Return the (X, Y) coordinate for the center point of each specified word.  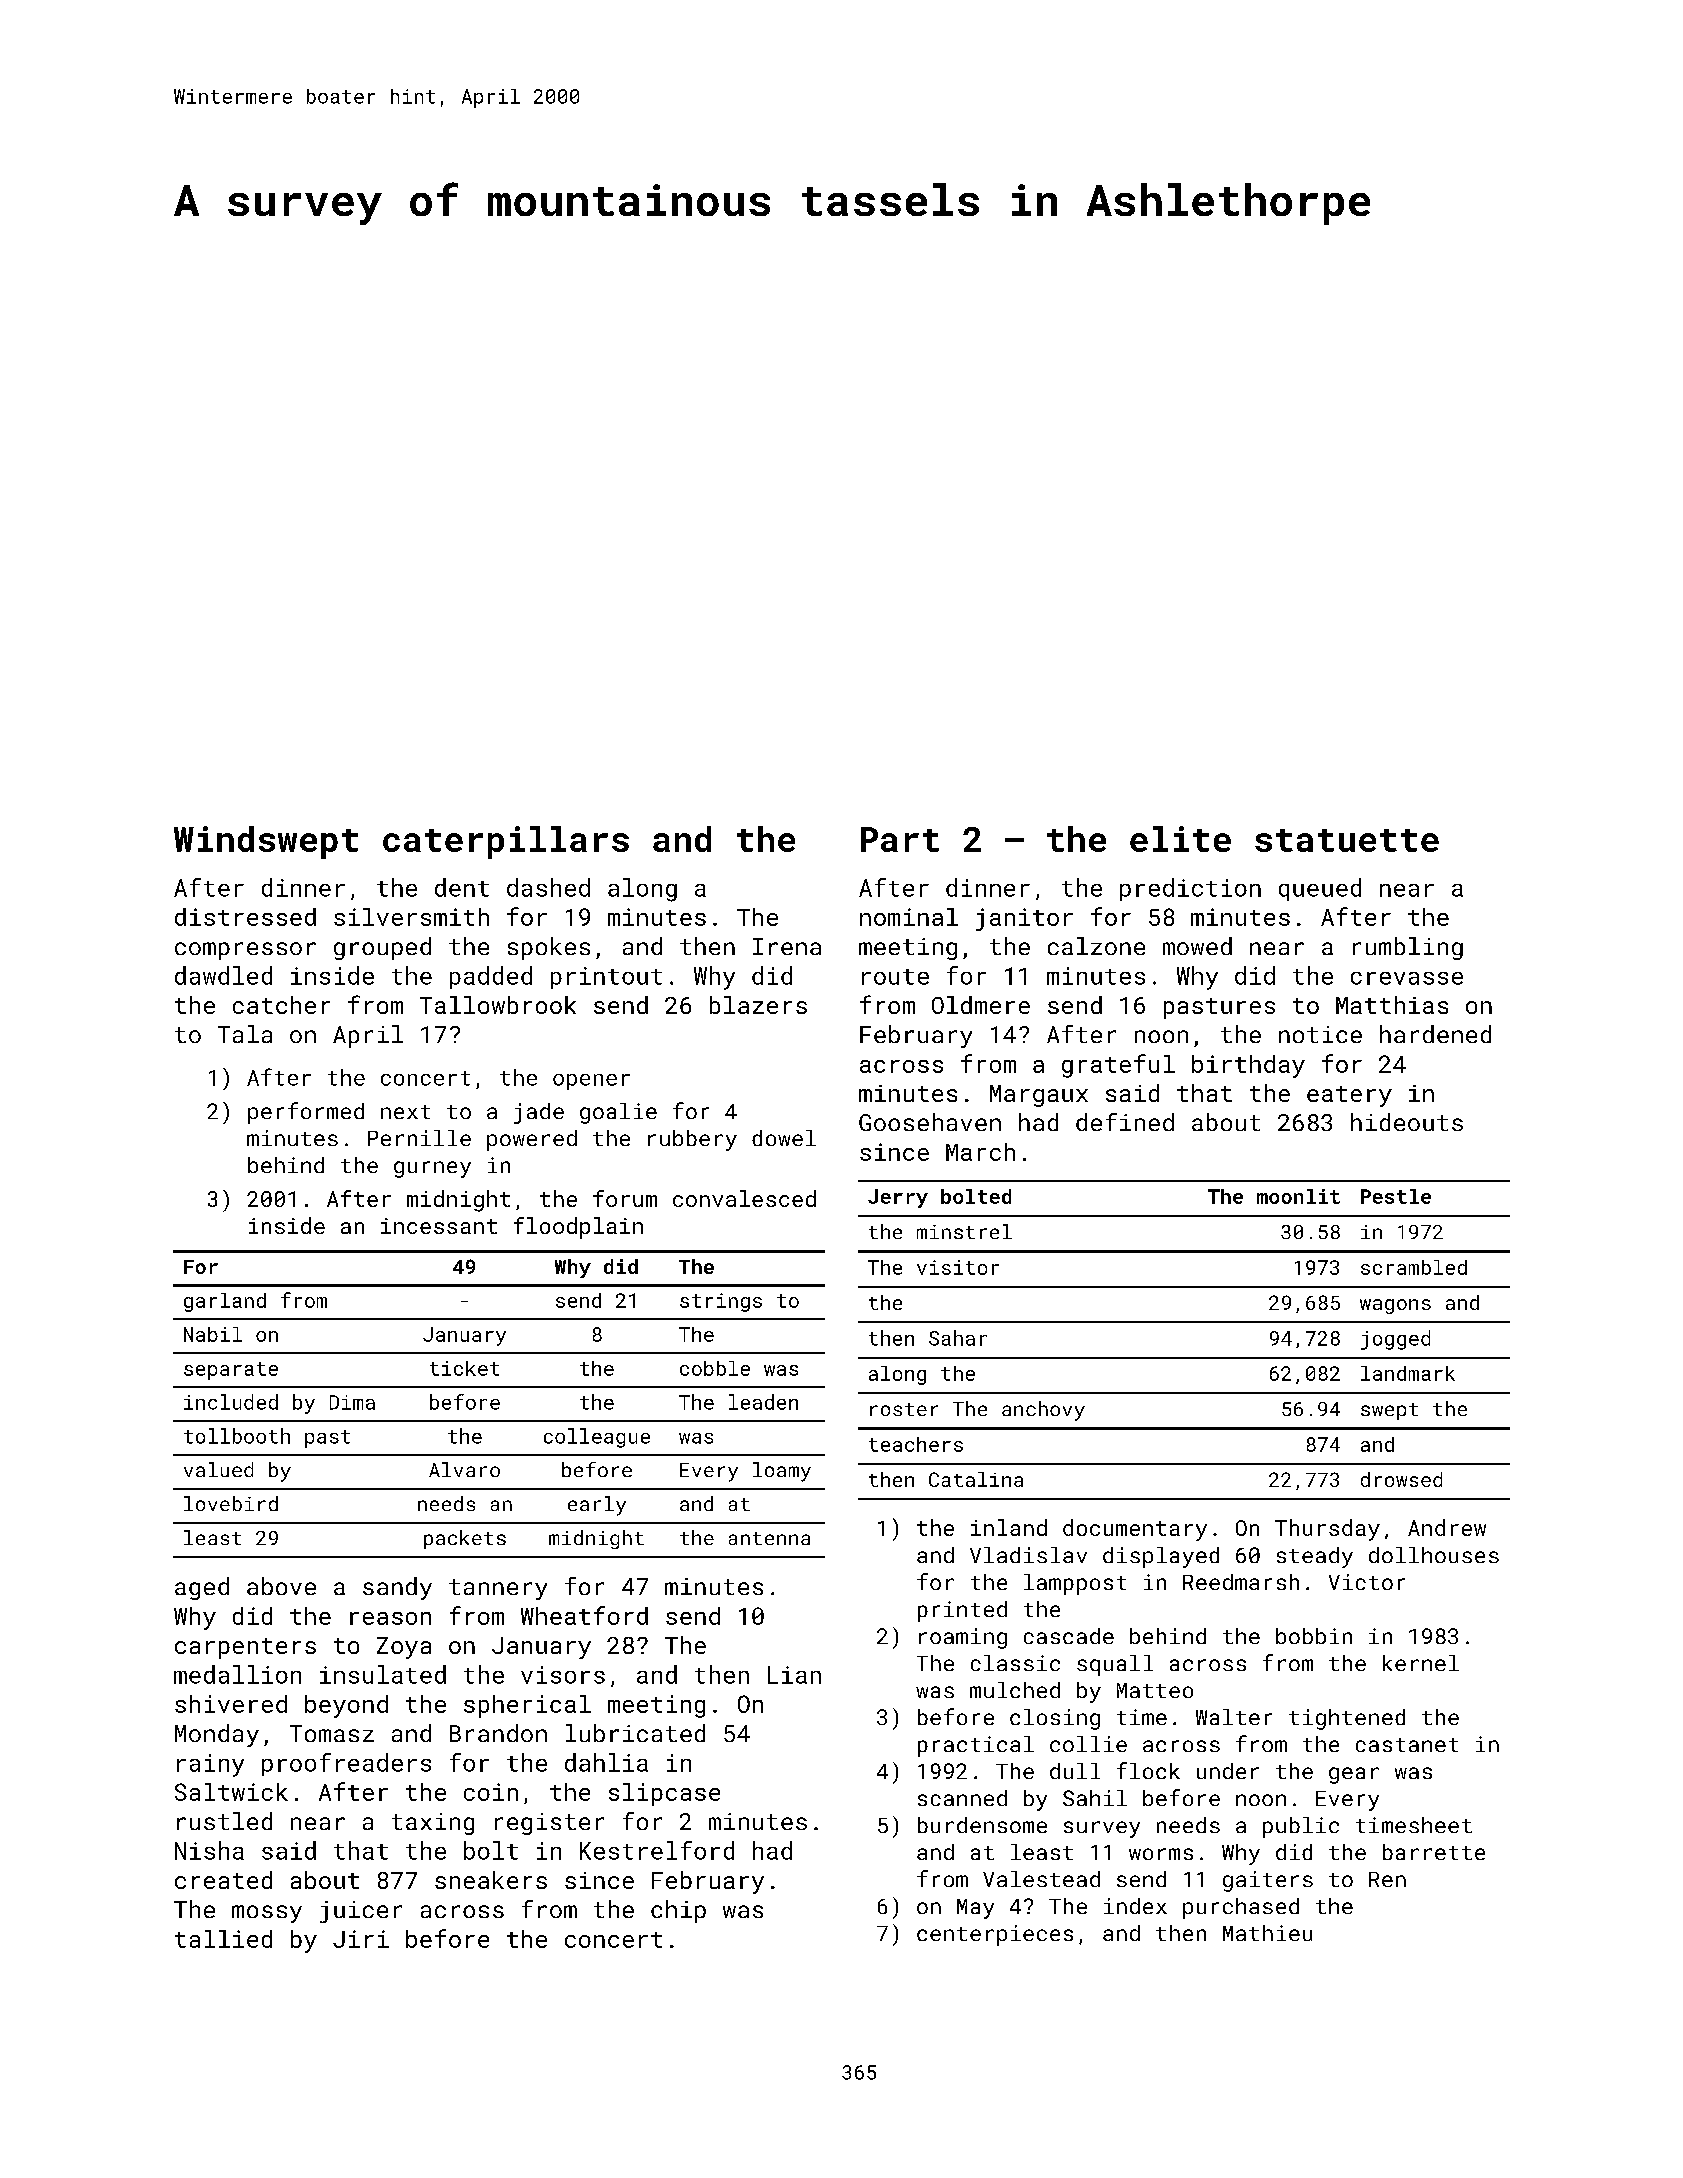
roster (904, 1409)
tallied (223, 1939)
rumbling (1408, 948)
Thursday (1327, 1530)
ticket (464, 1368)
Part (900, 839)
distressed (245, 917)
